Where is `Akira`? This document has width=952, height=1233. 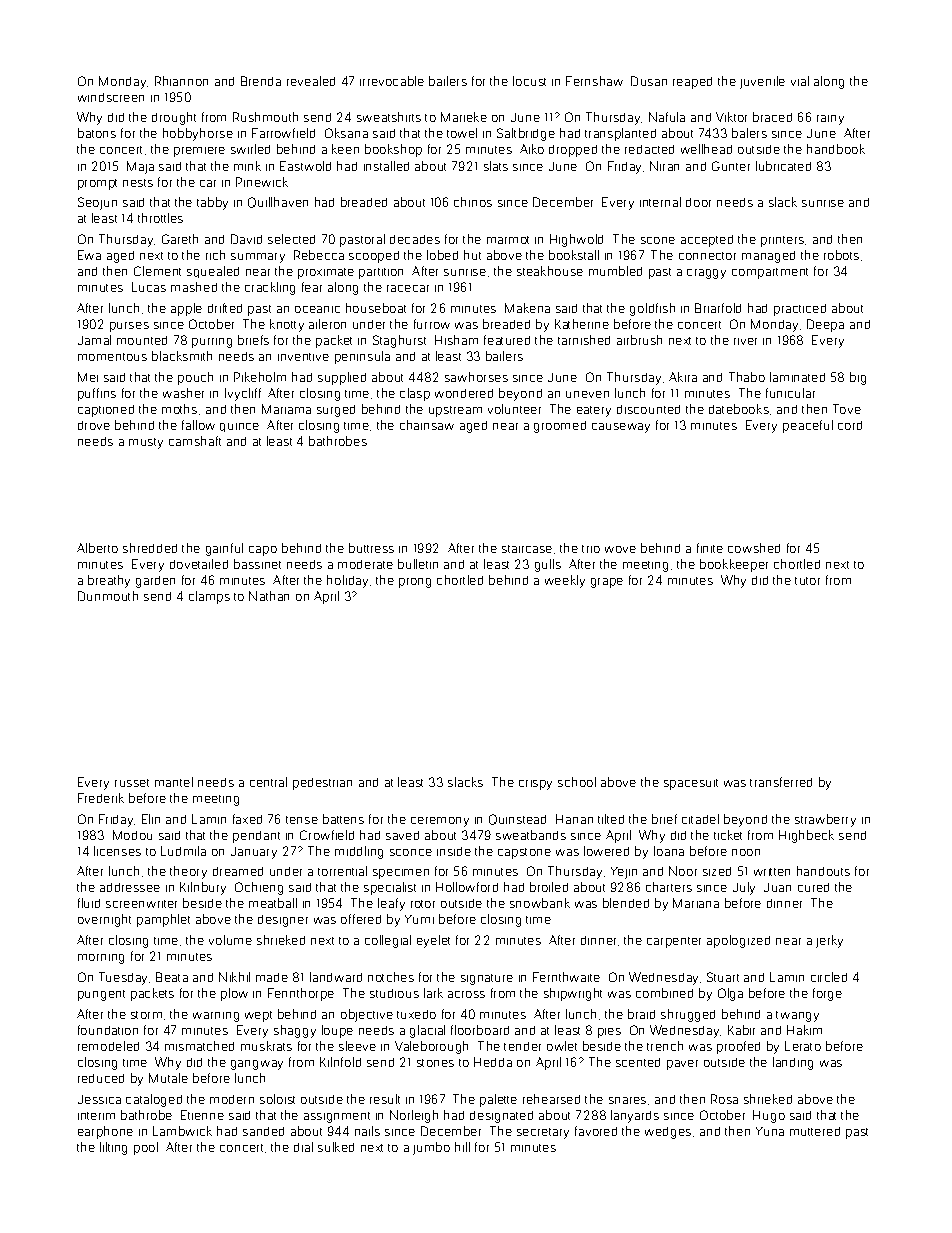
Akira is located at coordinates (683, 377).
